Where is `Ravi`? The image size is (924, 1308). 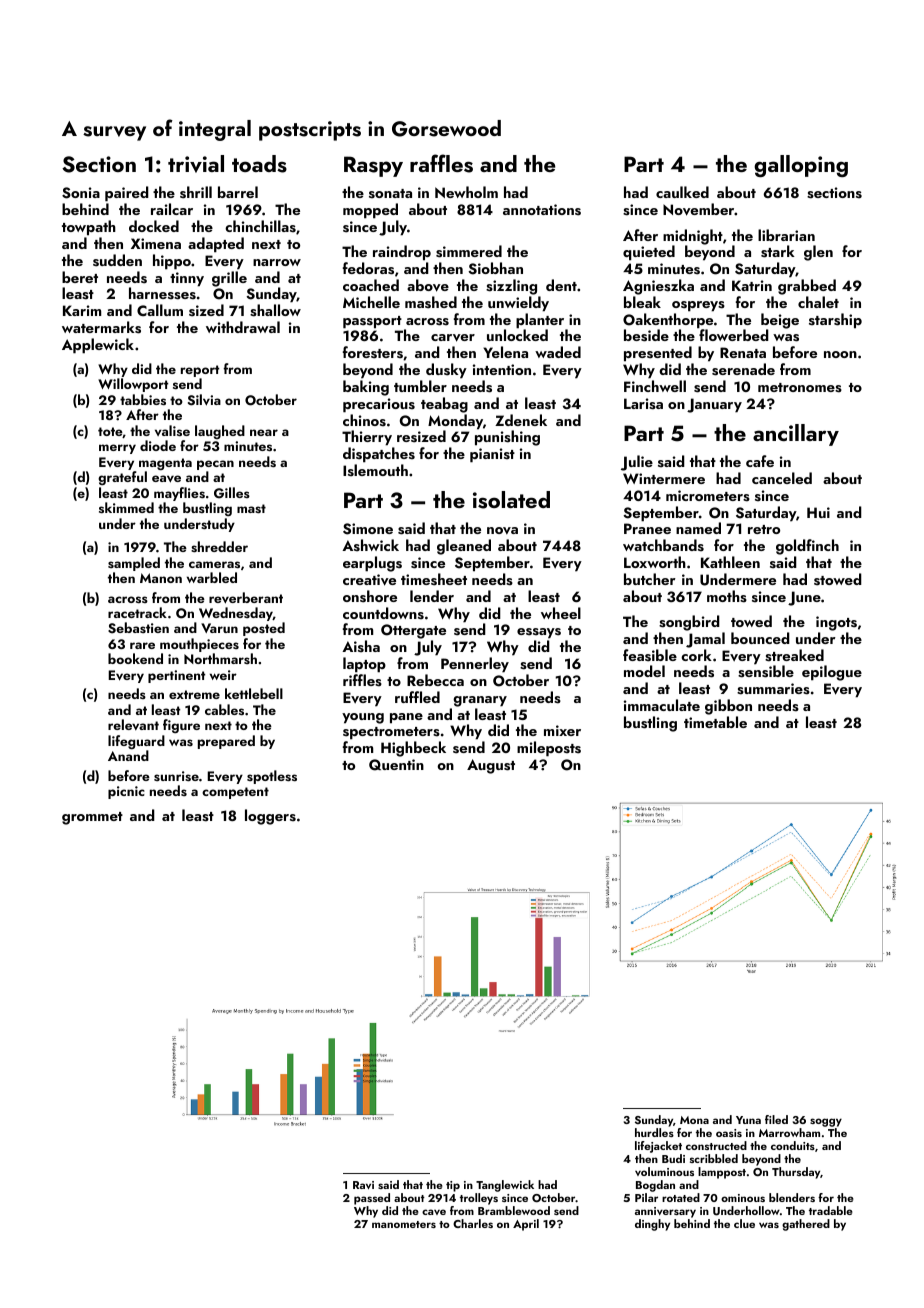 Ravi is located at coordinates (363, 1185).
